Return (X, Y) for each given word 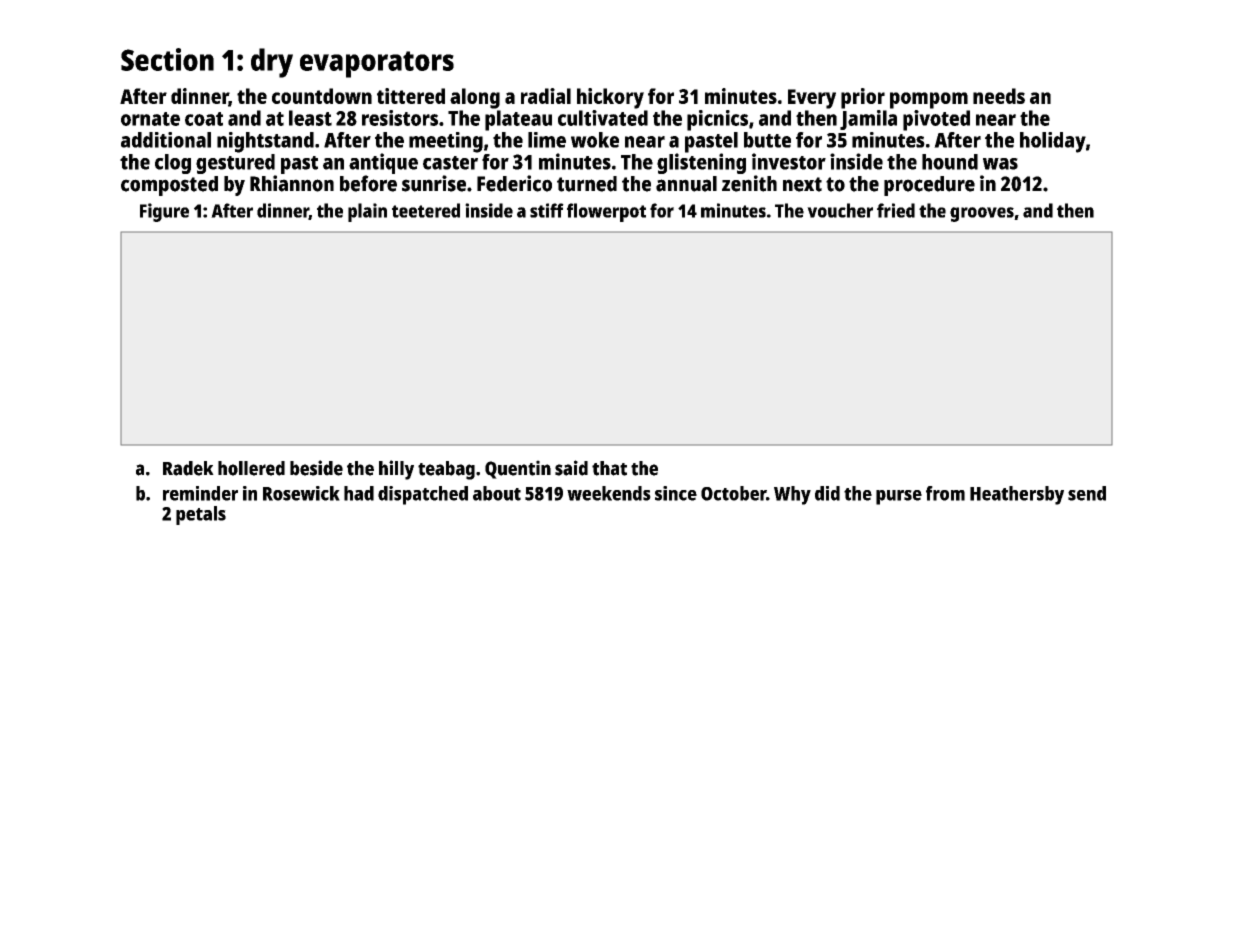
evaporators (377, 64)
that (609, 468)
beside (316, 468)
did (827, 493)
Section (167, 59)
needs (999, 96)
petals (201, 515)
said (571, 468)
